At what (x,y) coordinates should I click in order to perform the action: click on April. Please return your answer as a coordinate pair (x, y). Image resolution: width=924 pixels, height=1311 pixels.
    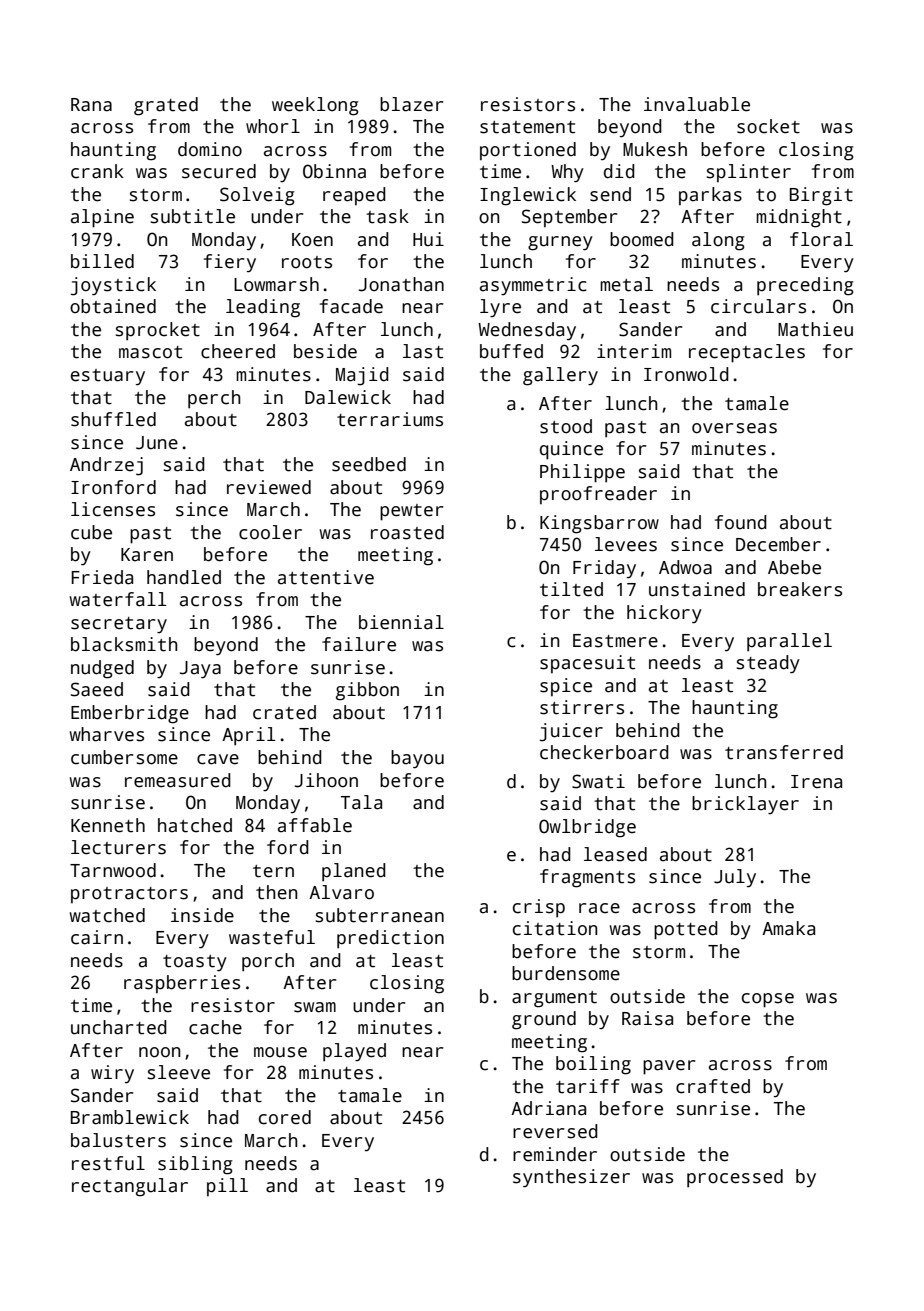
    Looking at the image, I should click on (248, 736).
